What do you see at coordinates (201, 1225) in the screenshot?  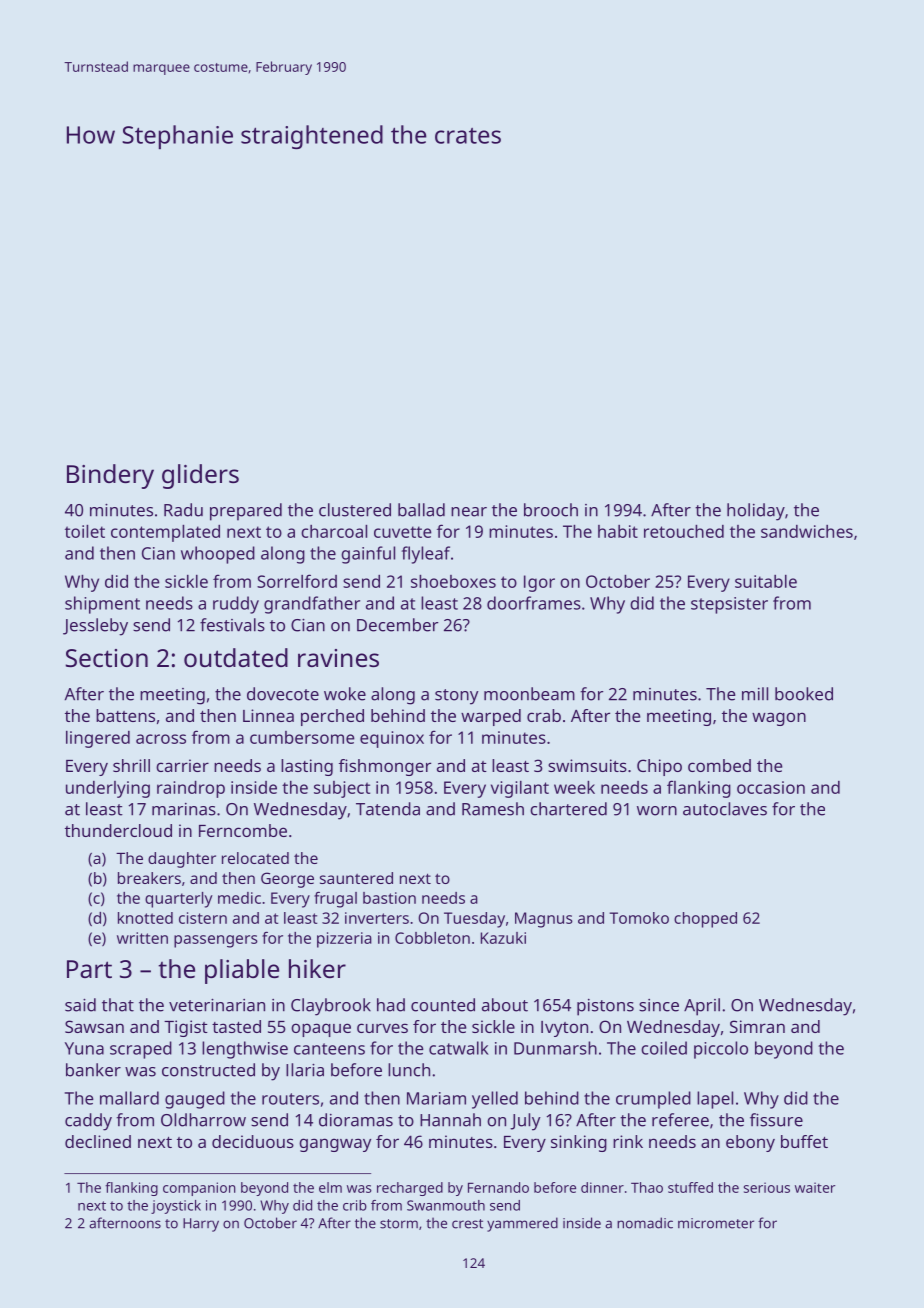 I see `Harry` at bounding box center [201, 1225].
